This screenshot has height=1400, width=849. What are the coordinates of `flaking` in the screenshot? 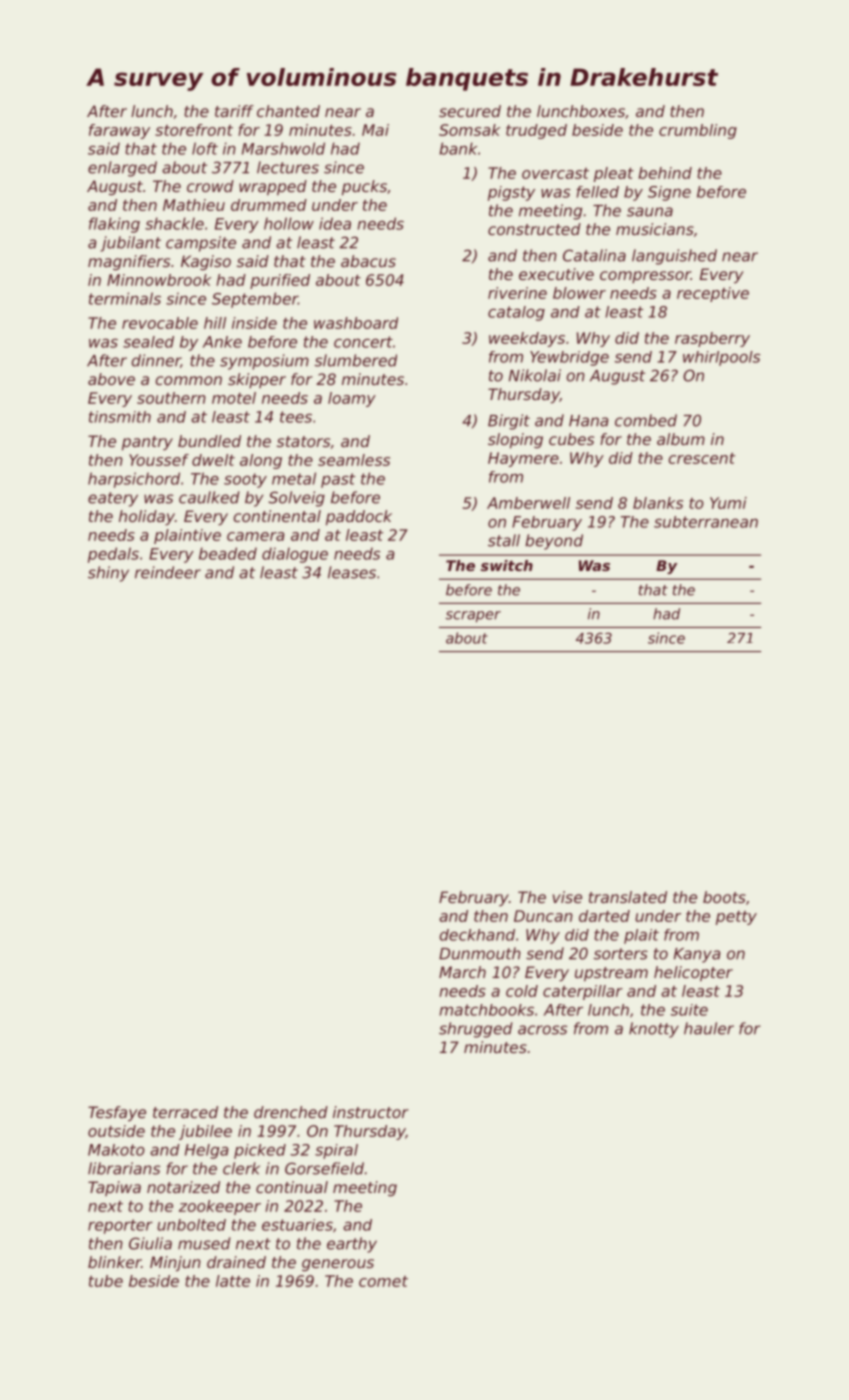 It's located at (114, 225).
